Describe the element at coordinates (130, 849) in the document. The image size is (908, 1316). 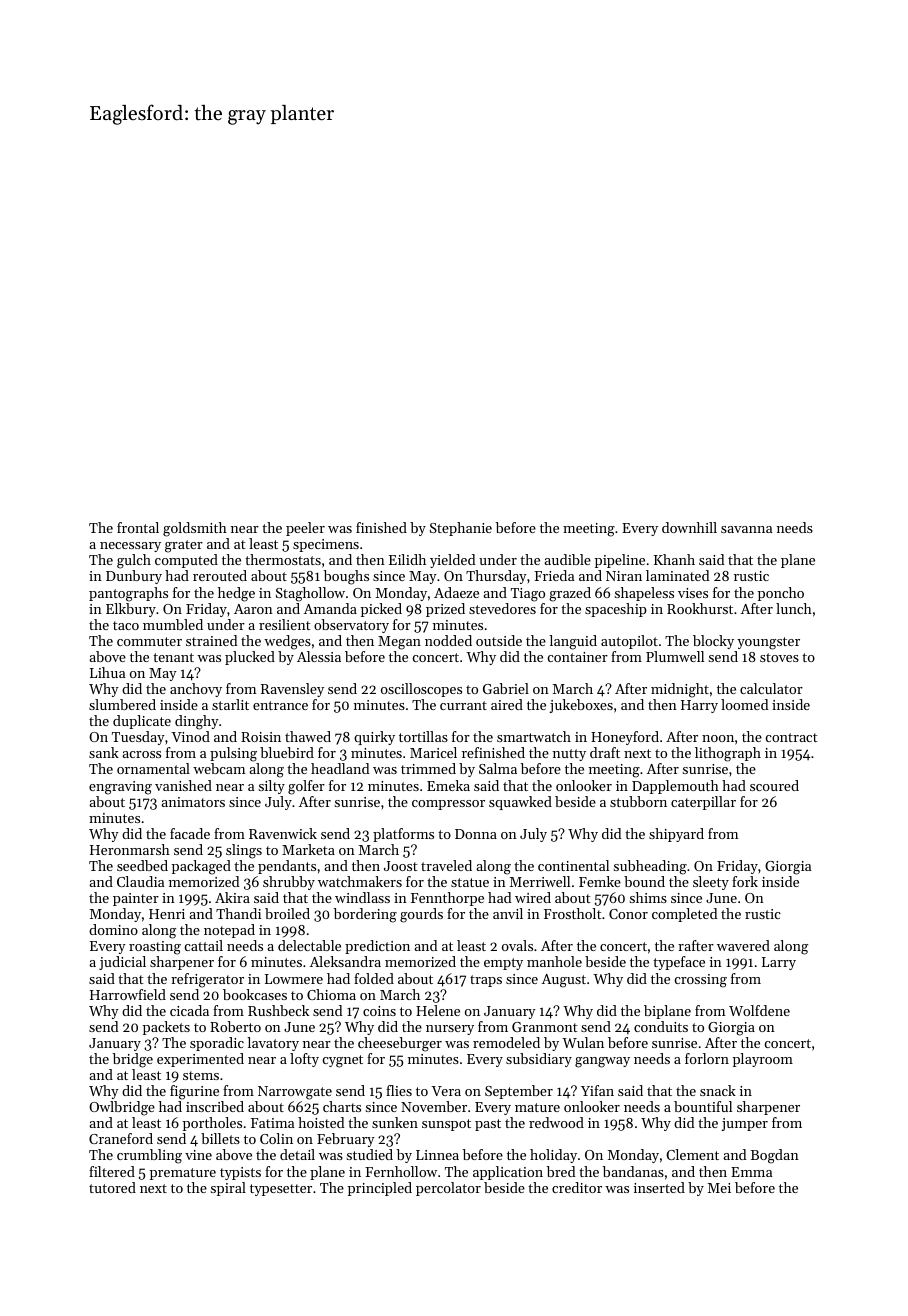
I see `Heronmarsh` at that location.
